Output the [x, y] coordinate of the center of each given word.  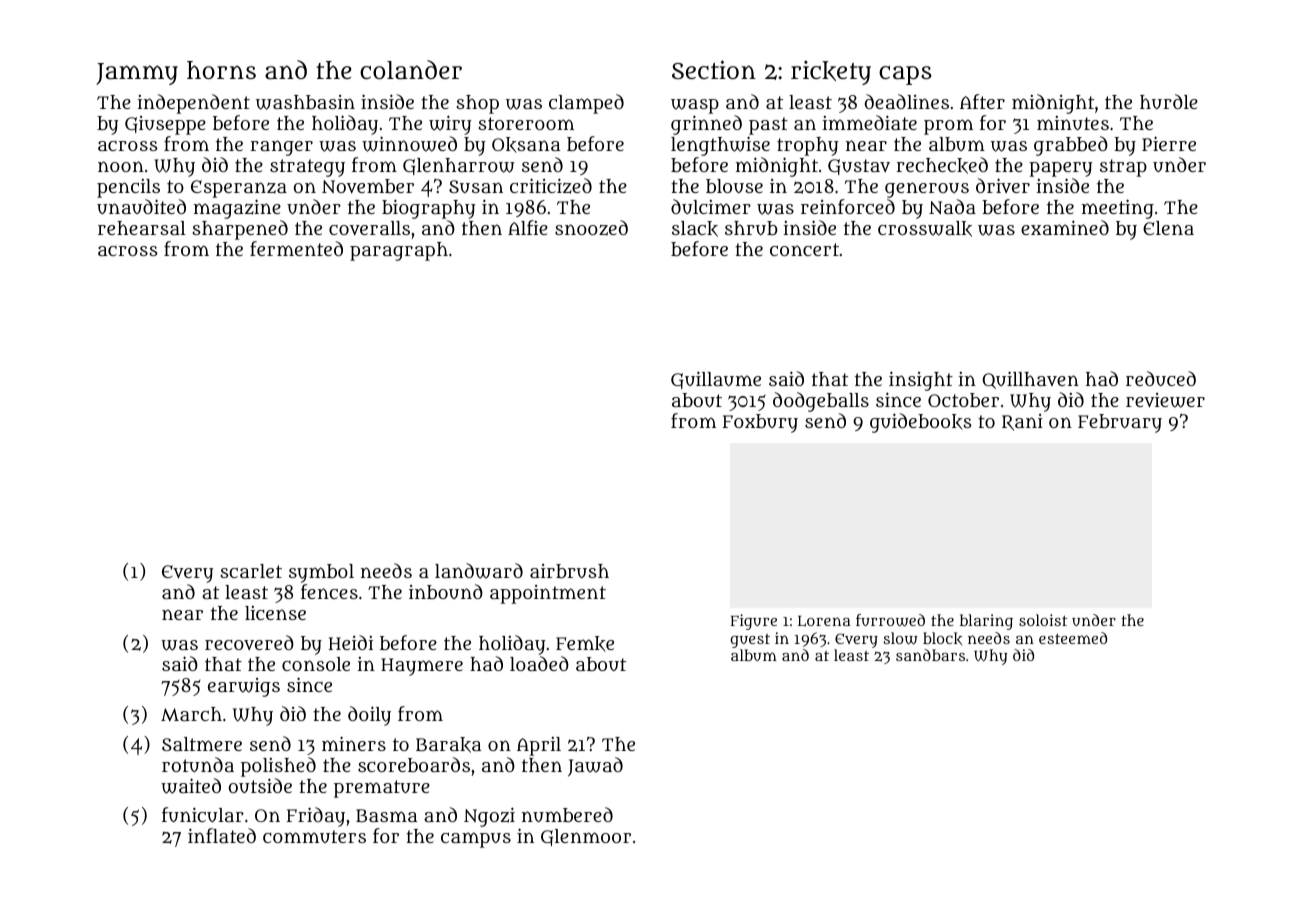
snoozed [591, 227]
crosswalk [925, 229]
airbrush [569, 571]
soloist [1043, 620]
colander [411, 69]
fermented [296, 248]
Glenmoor [586, 837]
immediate [870, 122]
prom [948, 127]
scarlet [251, 571]
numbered [567, 815]
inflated [222, 835]
